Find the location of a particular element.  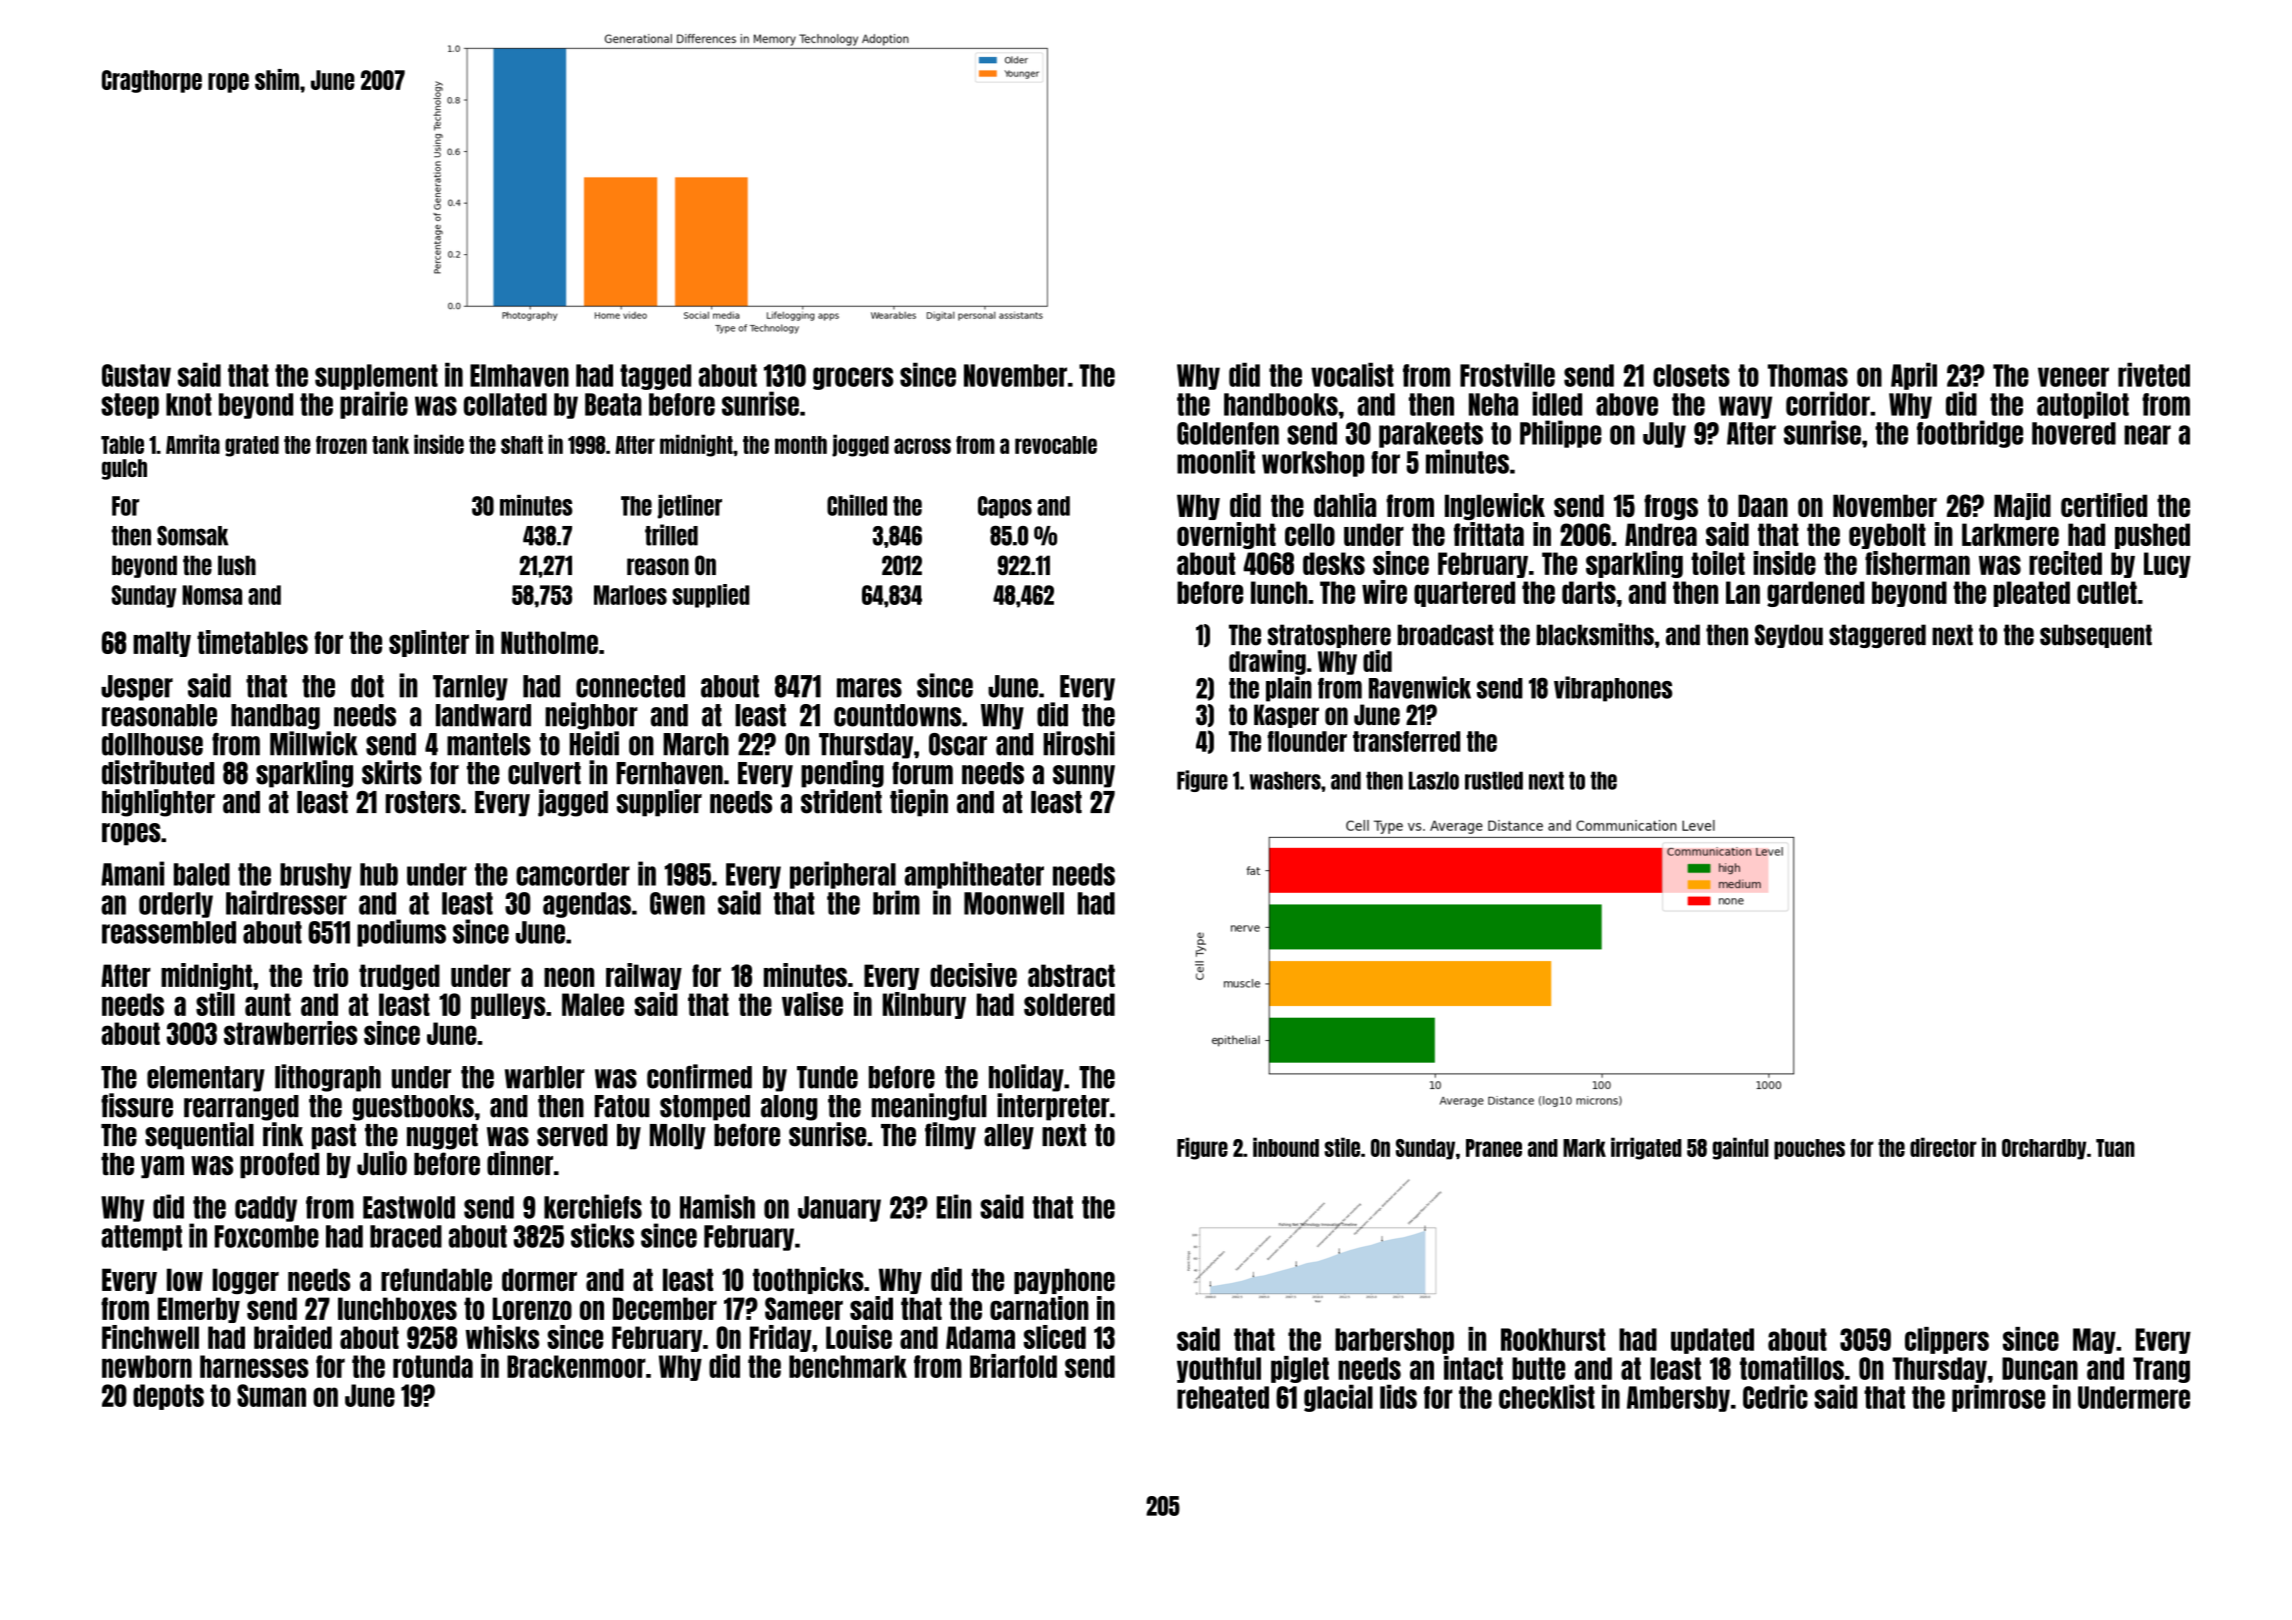

handbooks is located at coordinates (1281, 404).
